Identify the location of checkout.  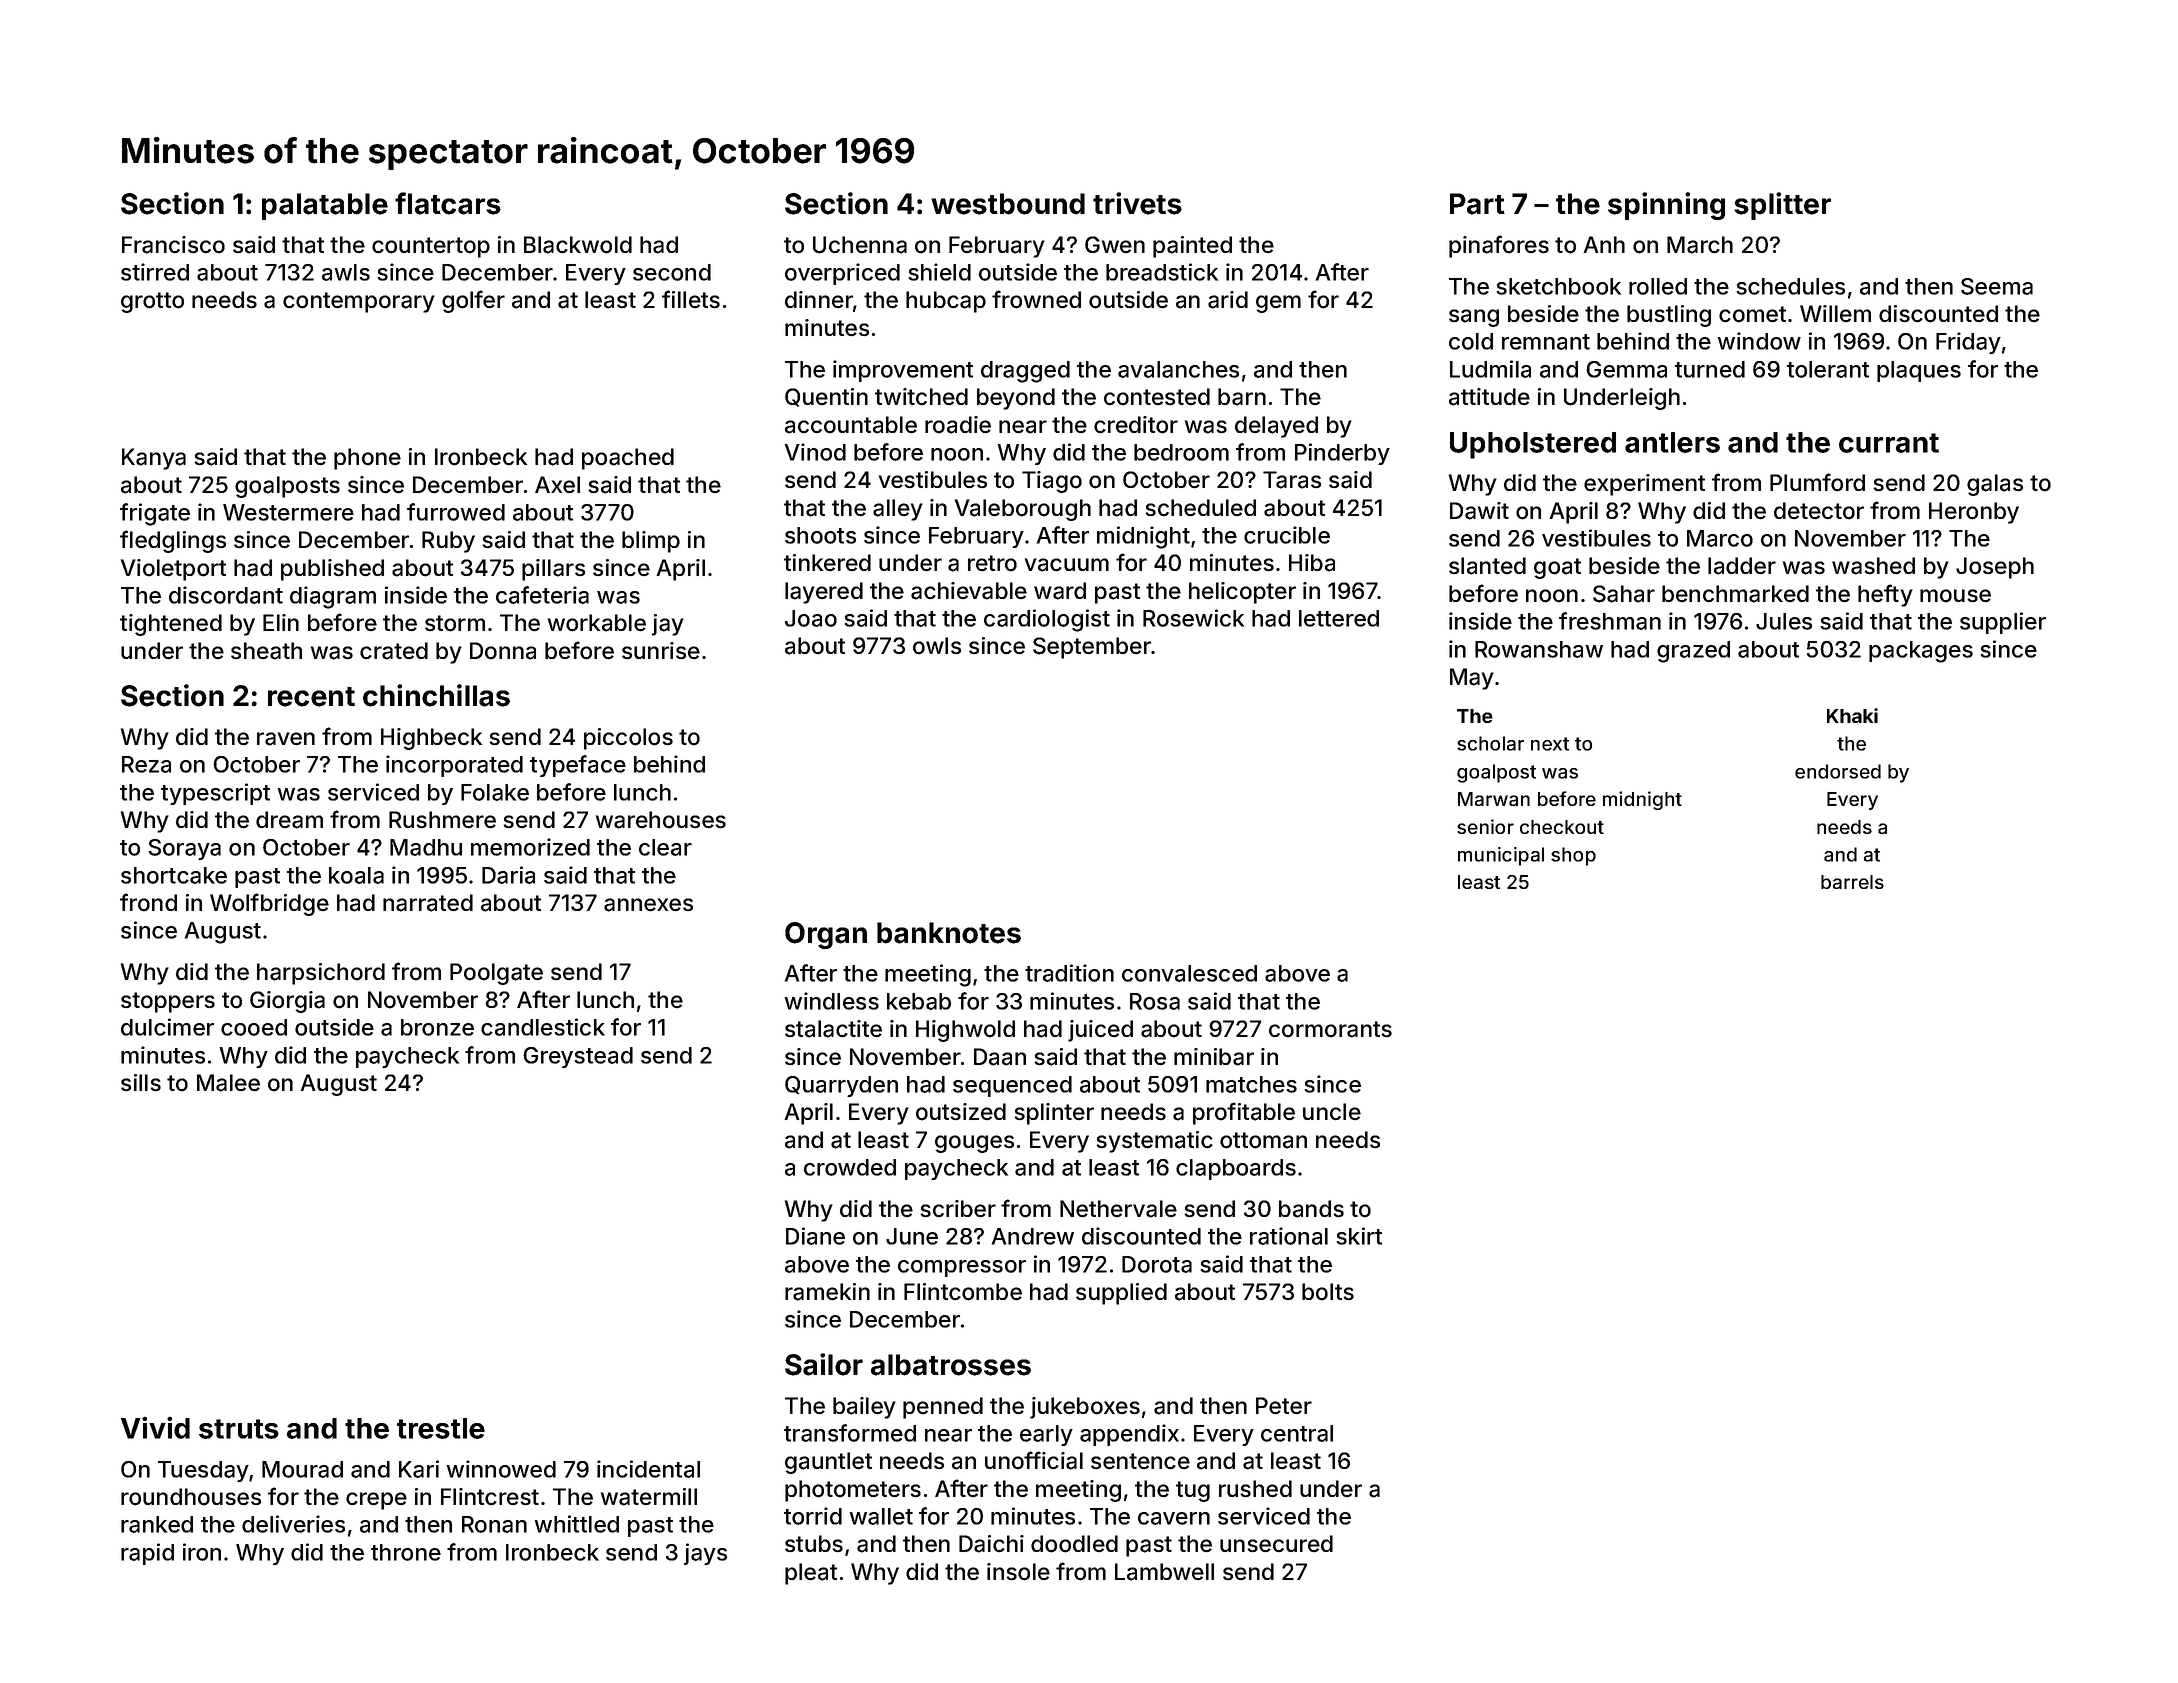
(1562, 827).
